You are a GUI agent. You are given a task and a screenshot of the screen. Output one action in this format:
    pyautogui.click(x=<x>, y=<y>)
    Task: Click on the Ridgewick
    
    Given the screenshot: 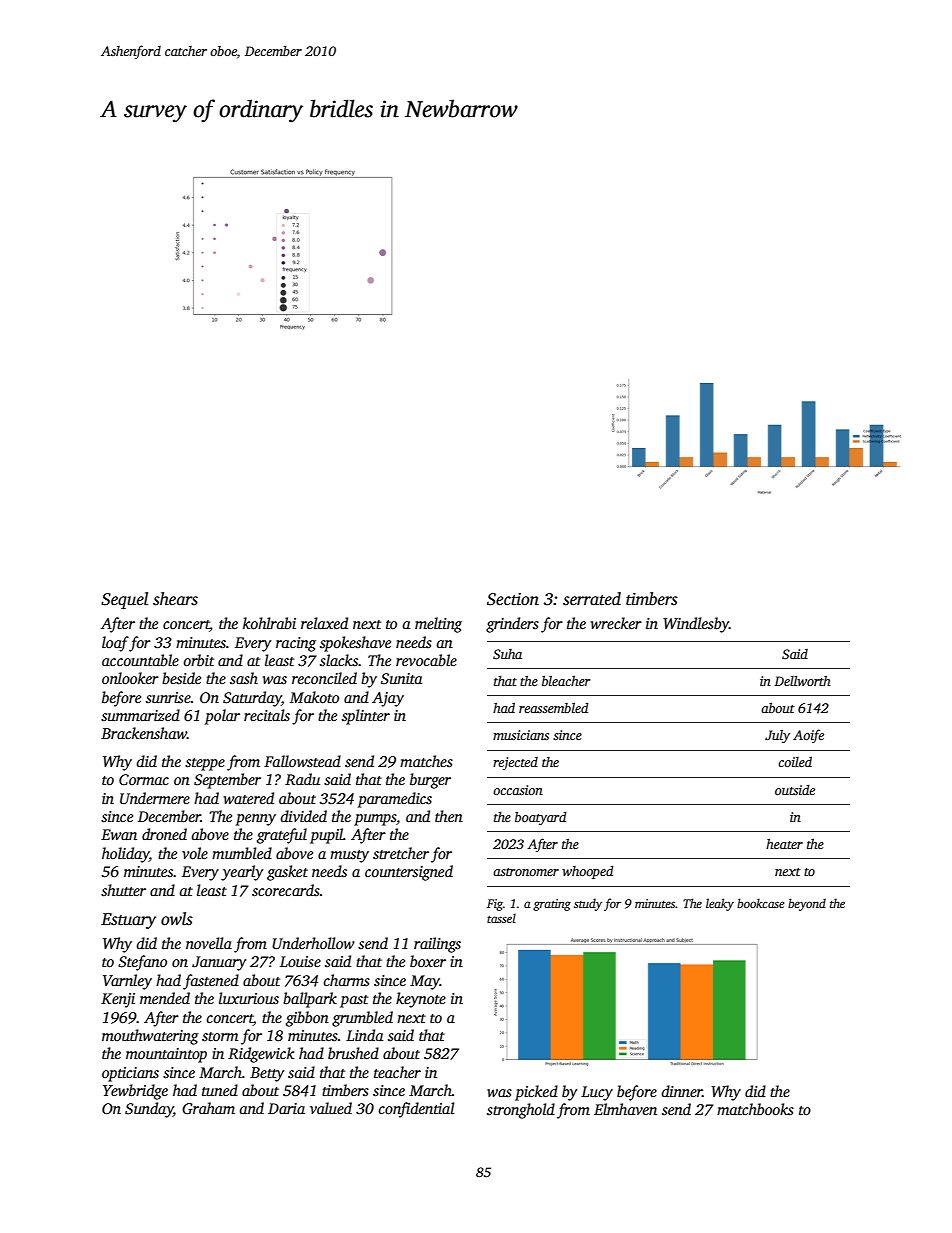 What is the action you would take?
    pyautogui.click(x=261, y=1055)
